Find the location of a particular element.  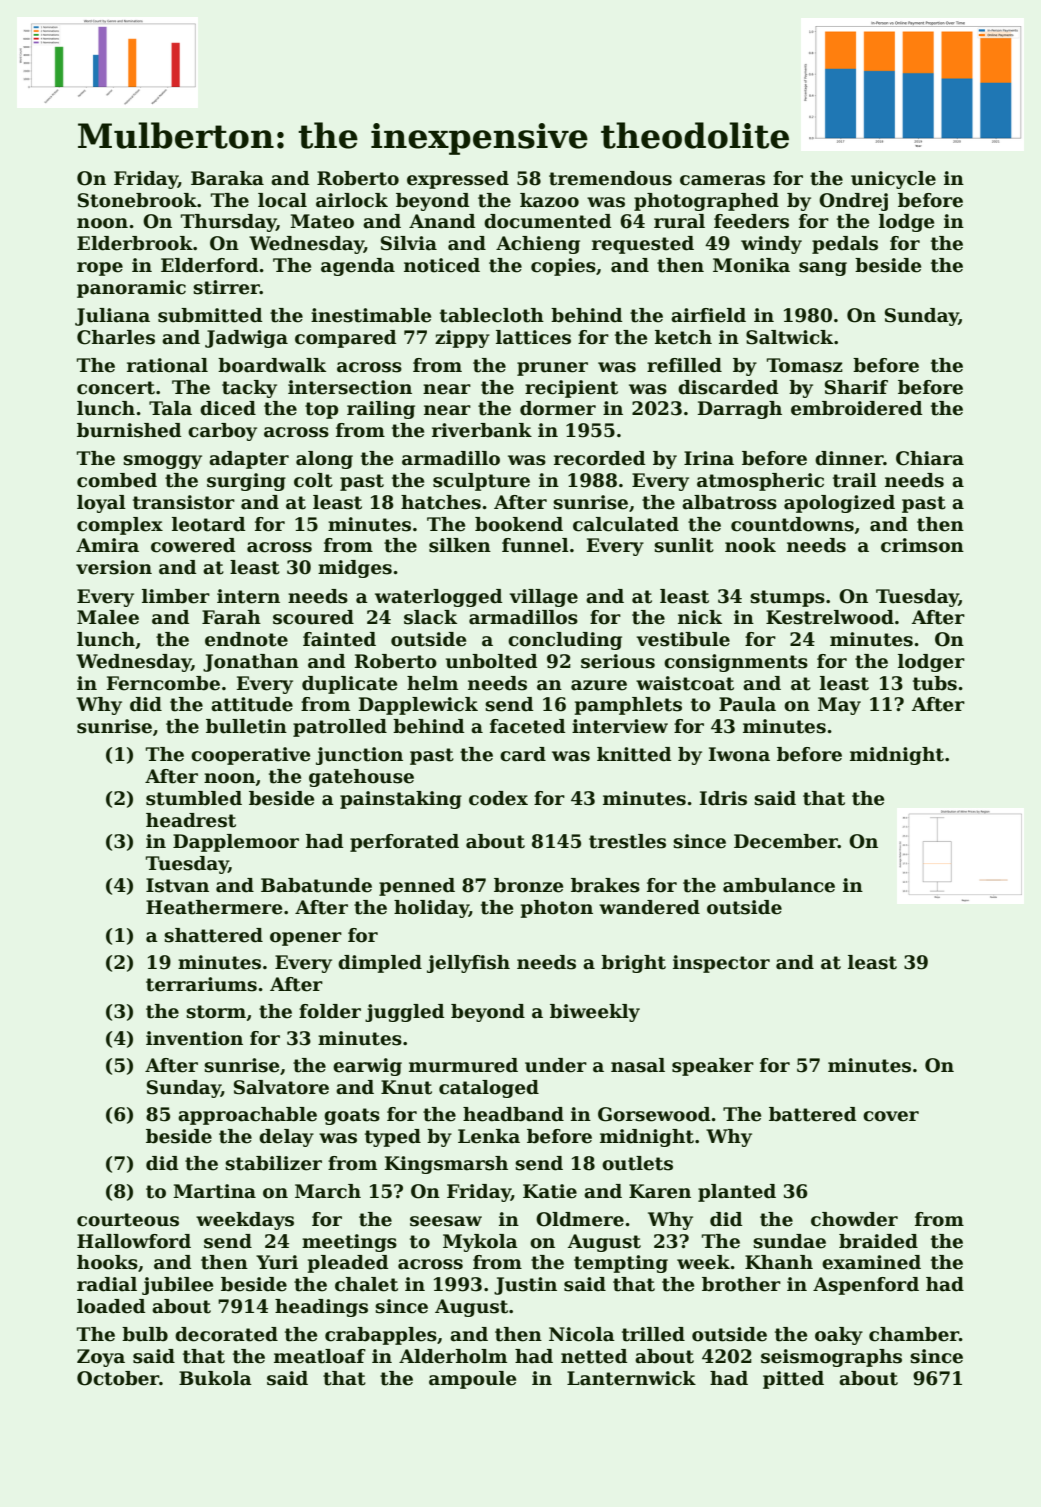

bulb is located at coordinates (145, 1334).
